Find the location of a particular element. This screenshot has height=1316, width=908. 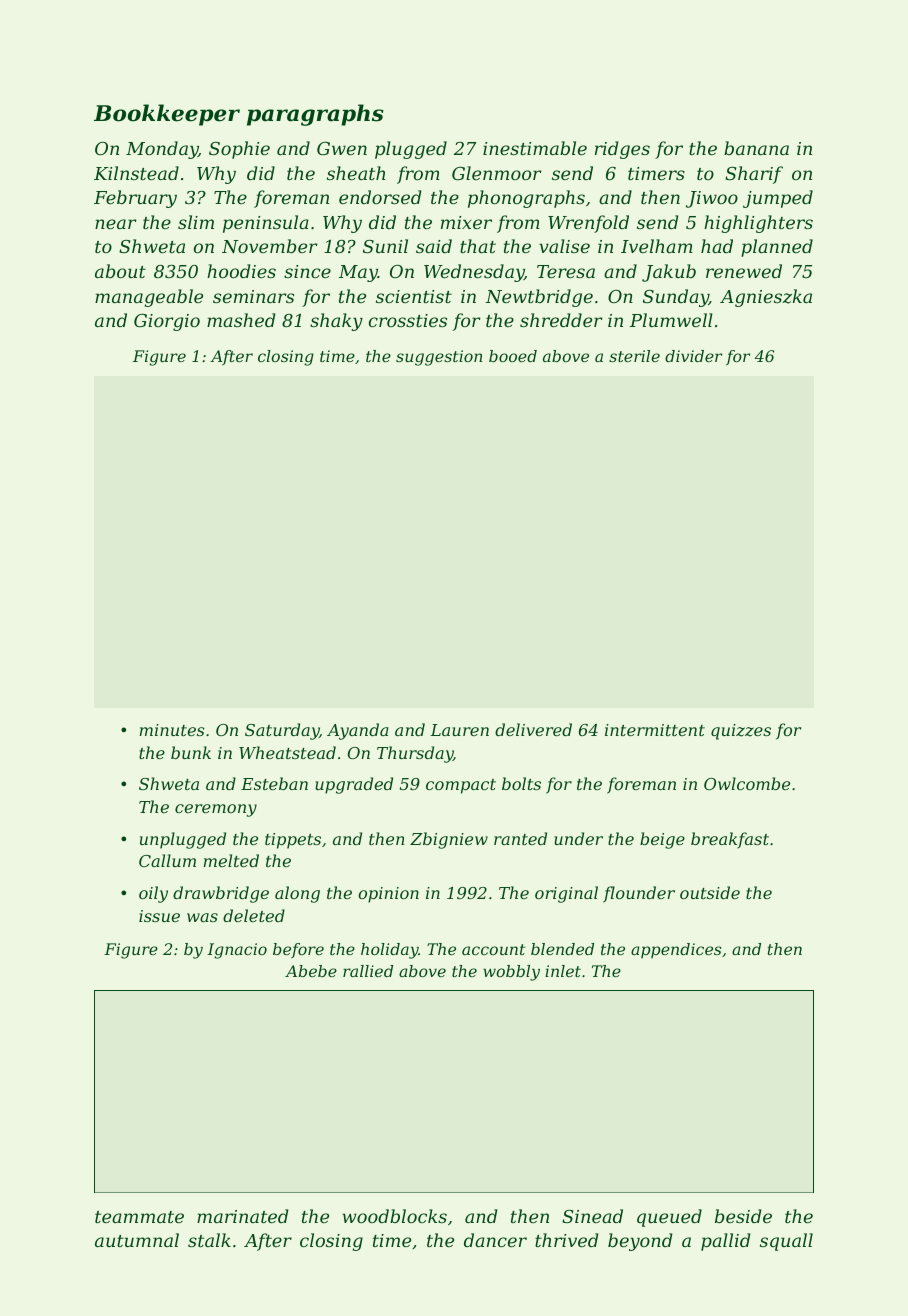

autumnal is located at coordinates (137, 1240).
